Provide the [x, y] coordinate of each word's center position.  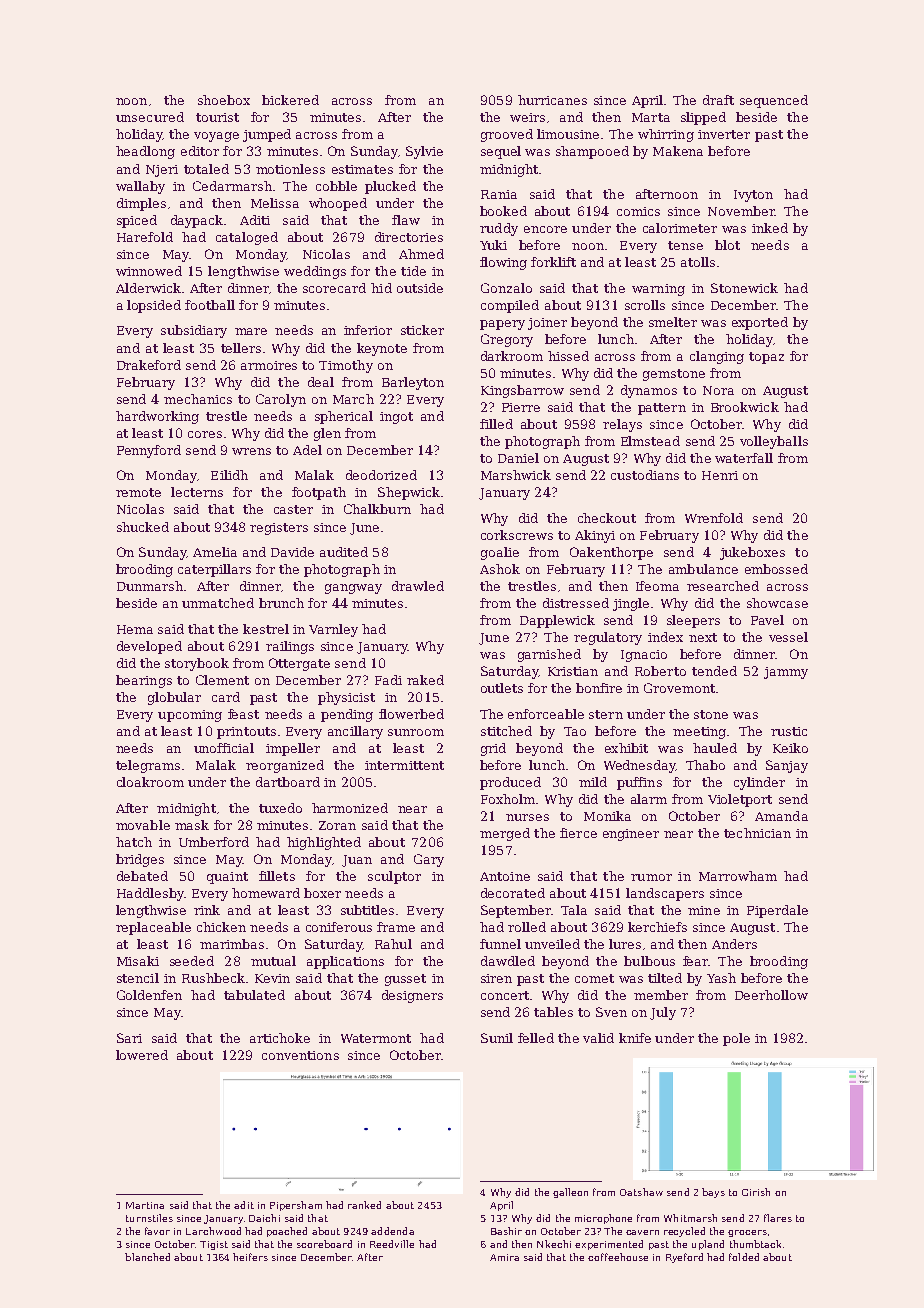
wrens [251, 451]
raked [425, 680]
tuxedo [280, 808]
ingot [396, 418]
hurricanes [552, 100]
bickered [290, 100]
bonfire [599, 688]
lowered [142, 1055]
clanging [717, 357]
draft [718, 100]
